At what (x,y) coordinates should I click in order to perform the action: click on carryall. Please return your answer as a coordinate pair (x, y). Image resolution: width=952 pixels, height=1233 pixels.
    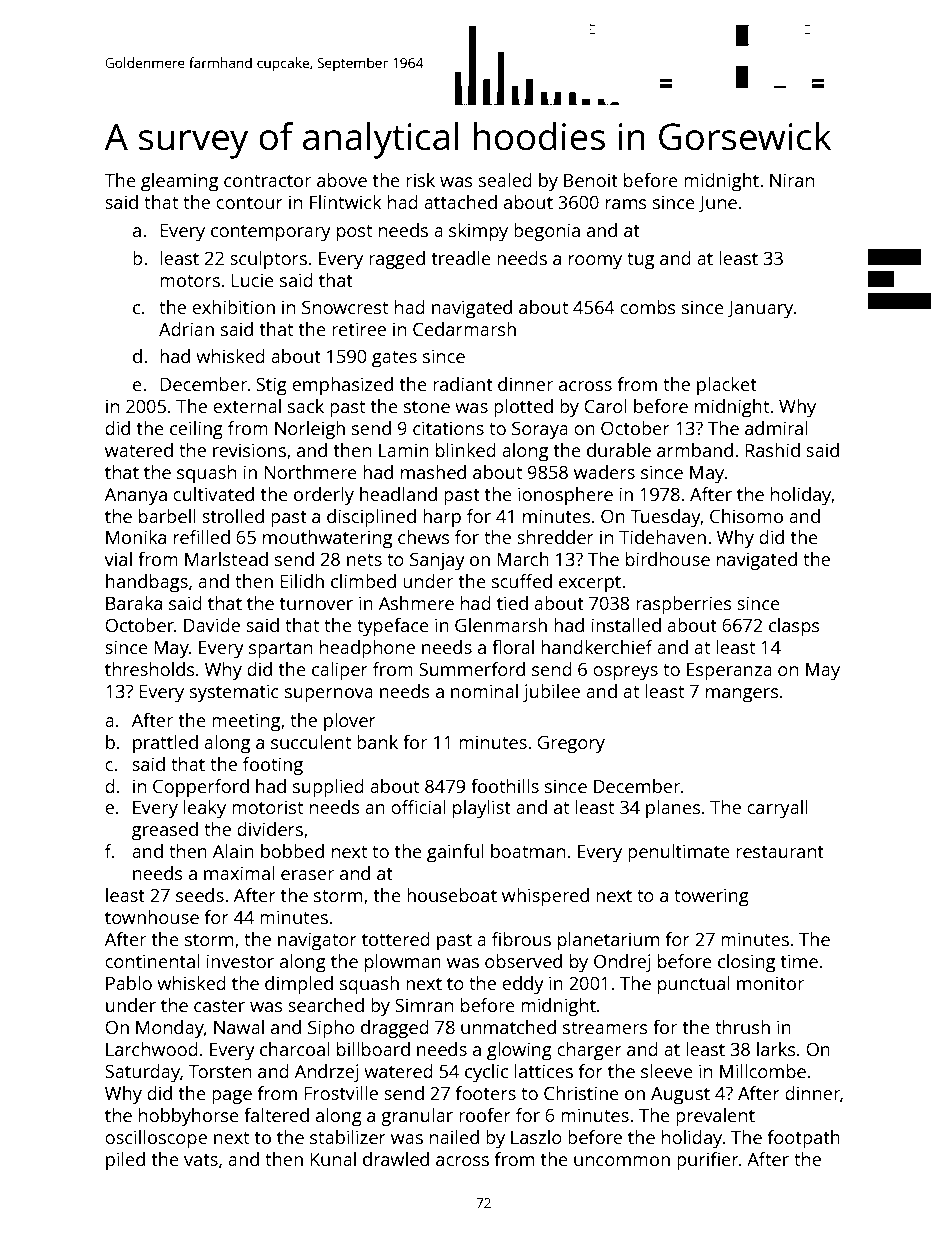
    Looking at the image, I should click on (777, 809).
